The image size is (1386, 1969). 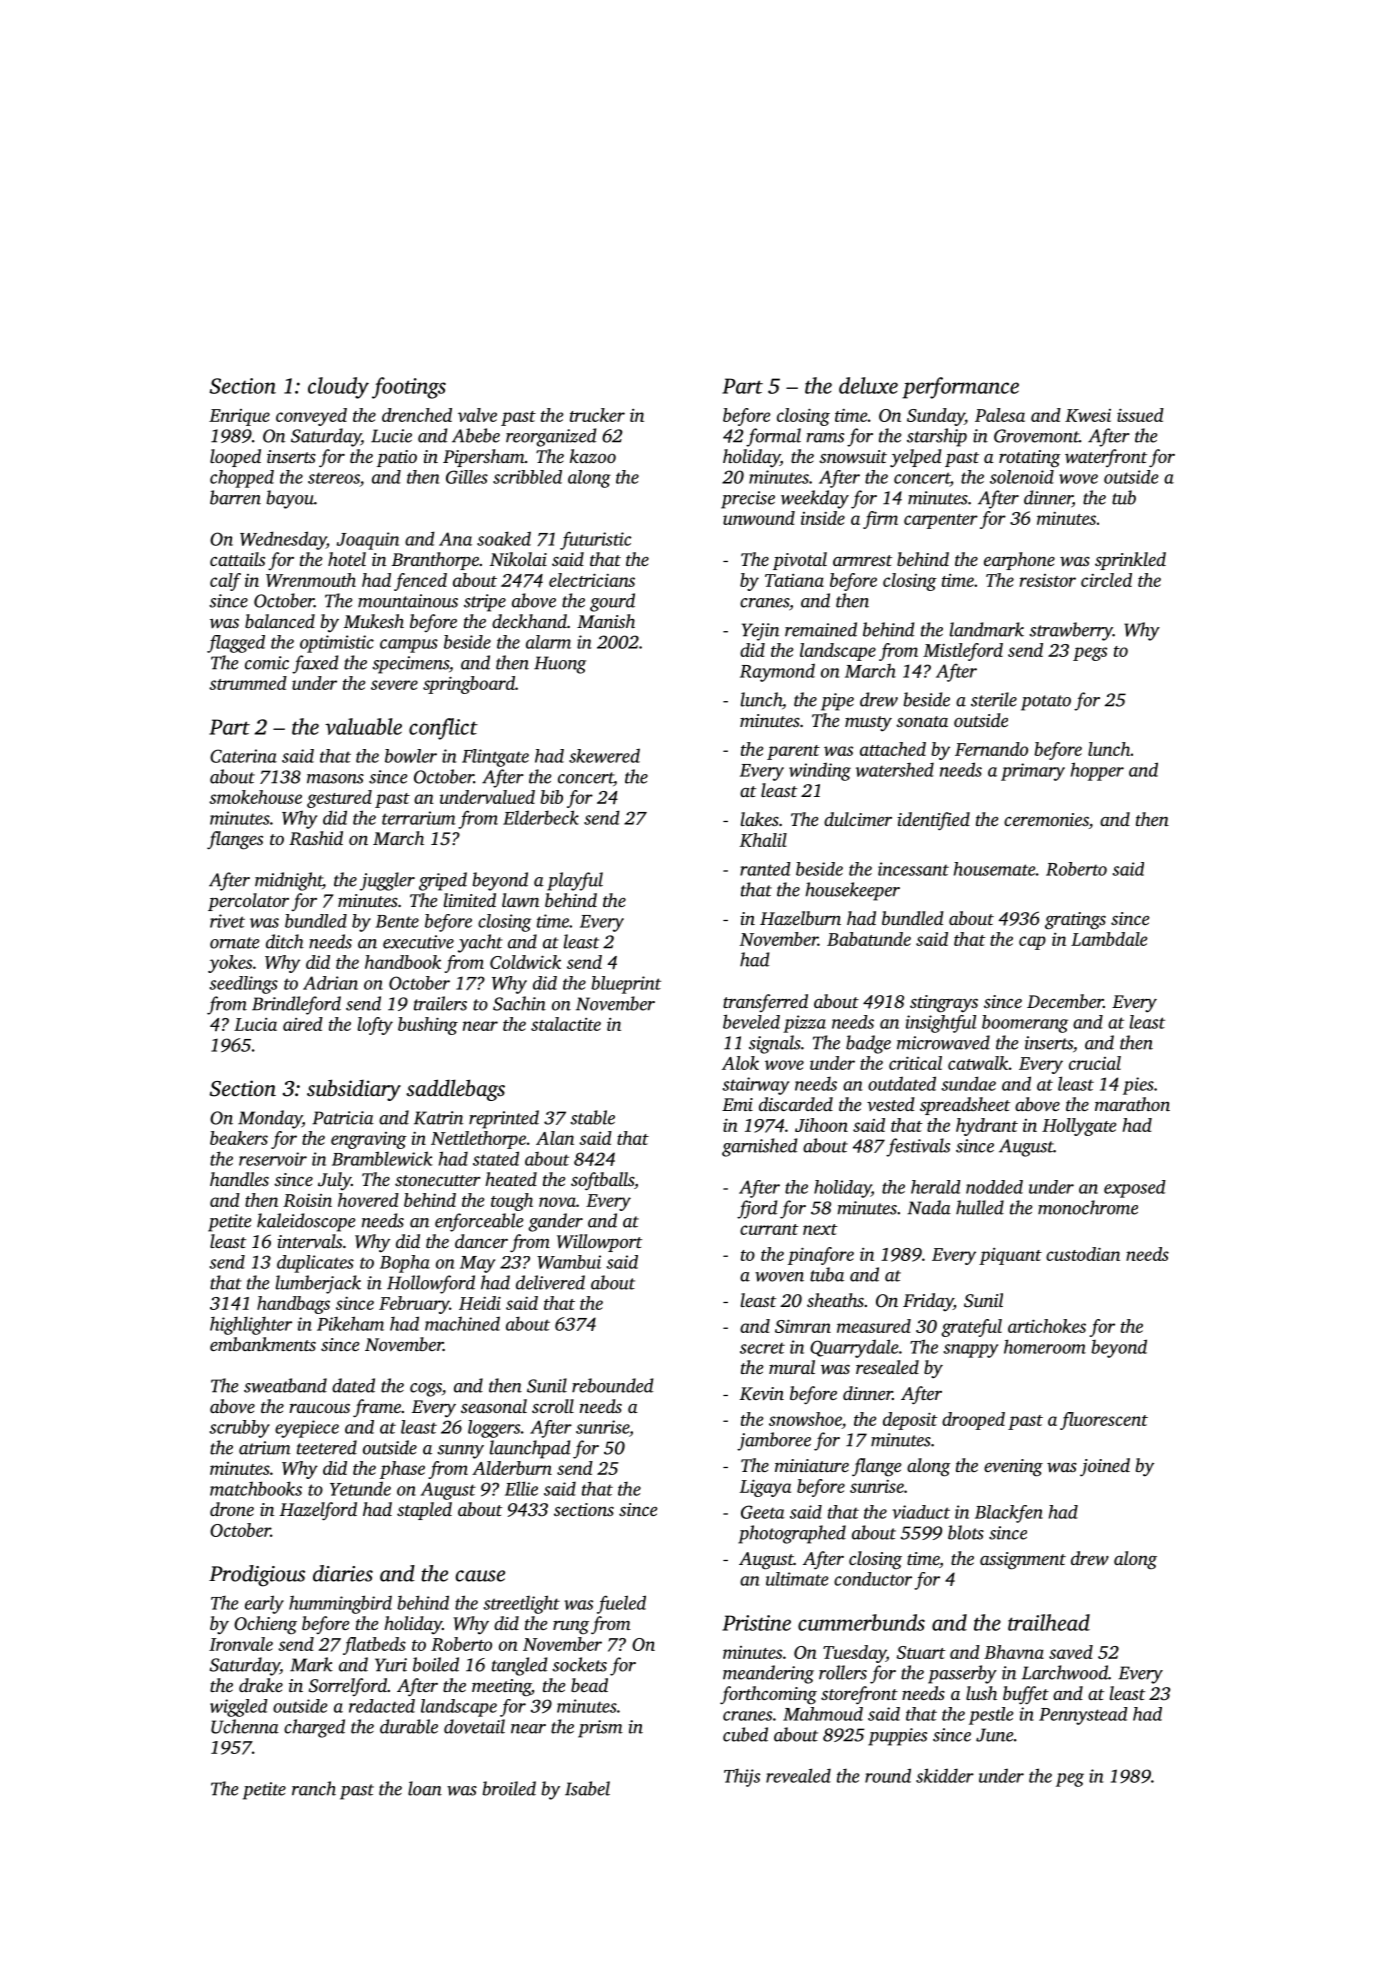 What do you see at coordinates (918, 1147) in the screenshot?
I see `festivals` at bounding box center [918, 1147].
